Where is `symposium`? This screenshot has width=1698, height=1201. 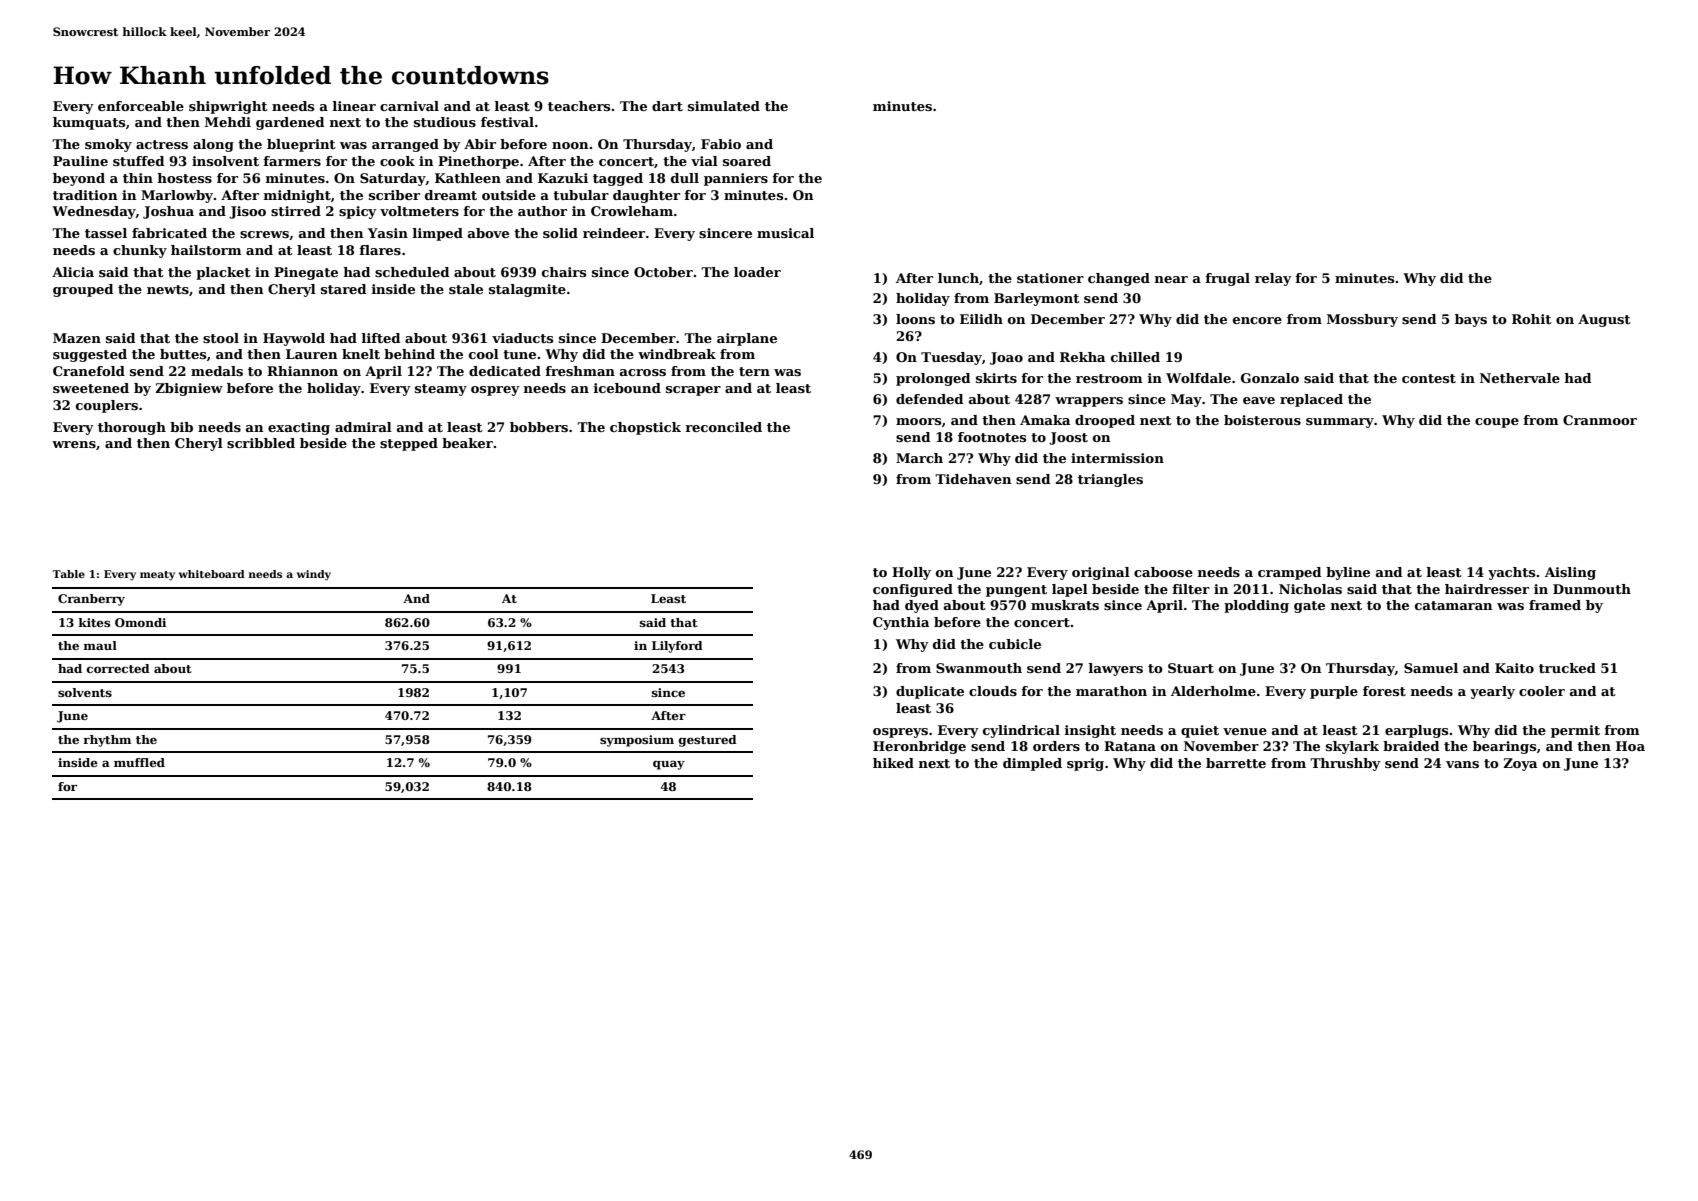
symposium is located at coordinates (637, 741).
